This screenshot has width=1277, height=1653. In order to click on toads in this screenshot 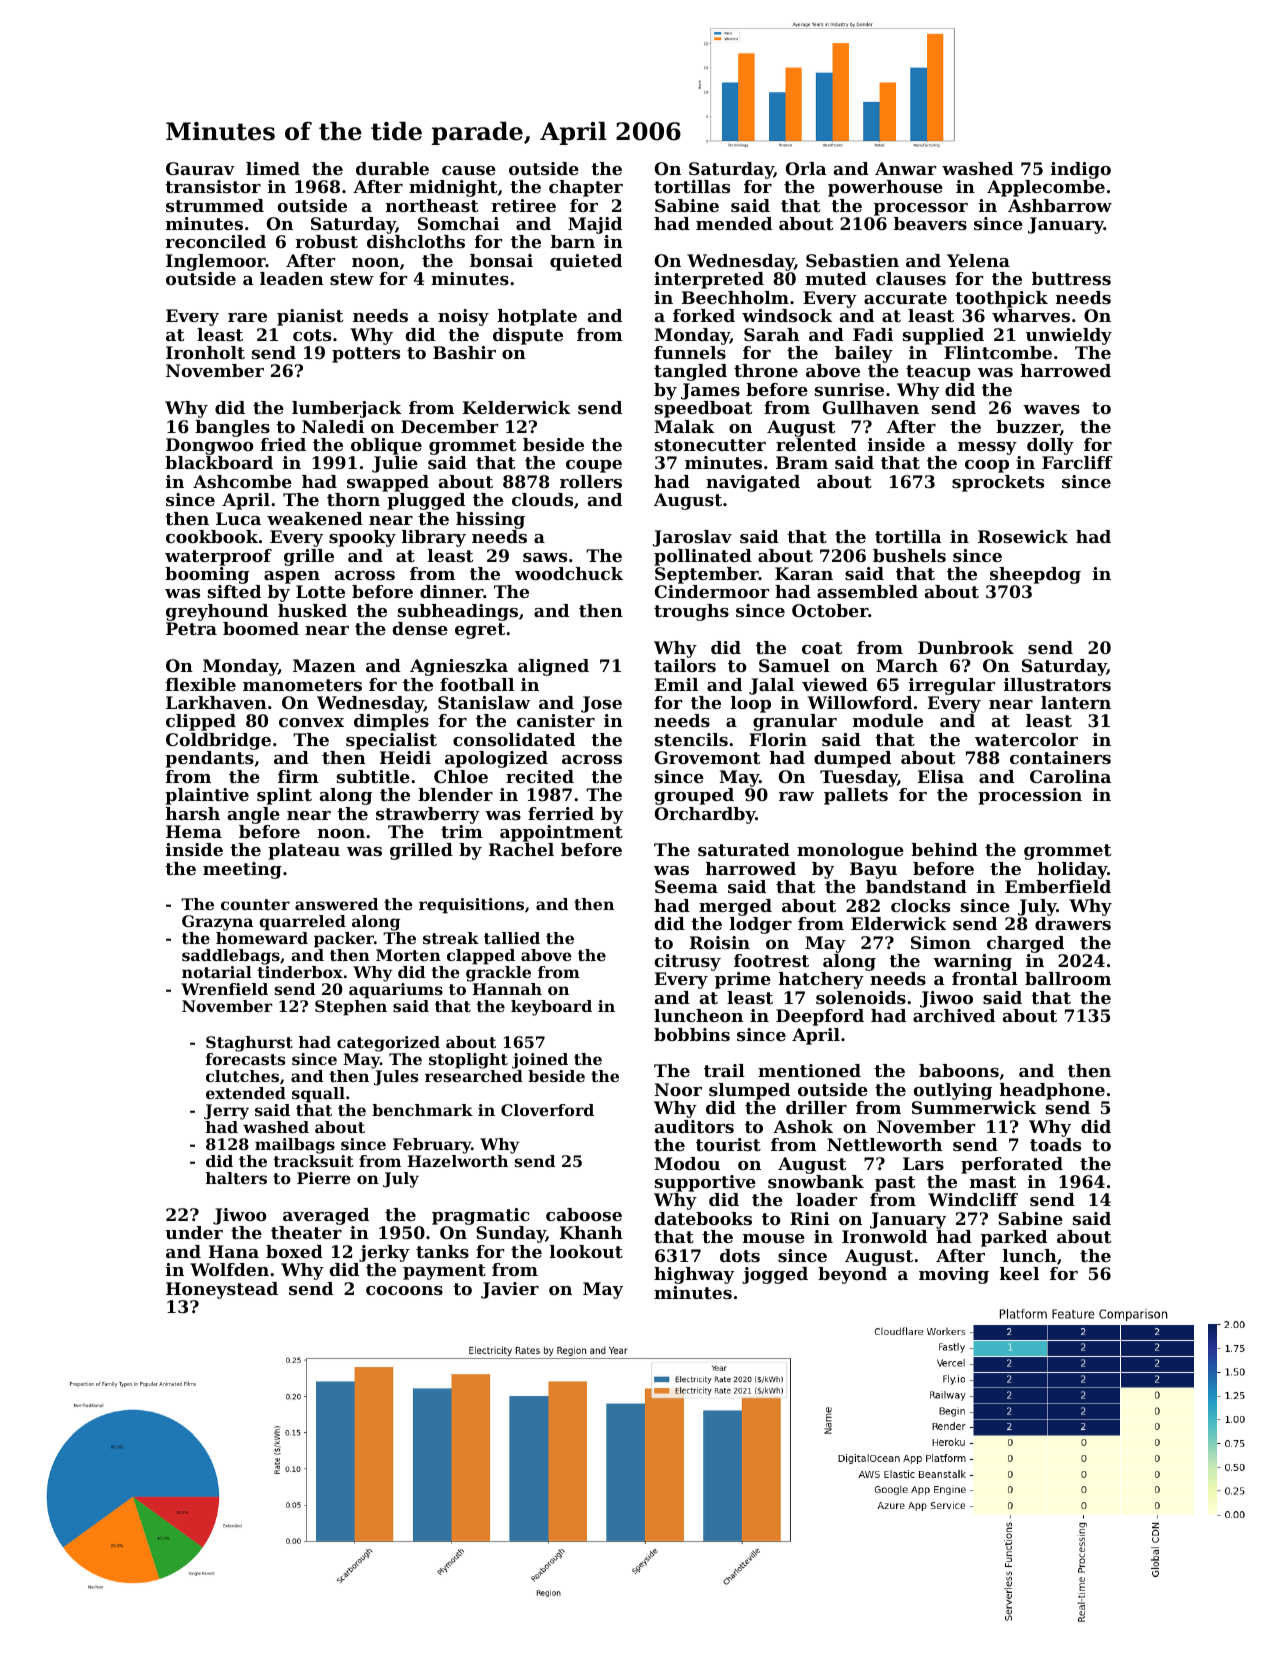, I will do `click(1055, 1144)`.
